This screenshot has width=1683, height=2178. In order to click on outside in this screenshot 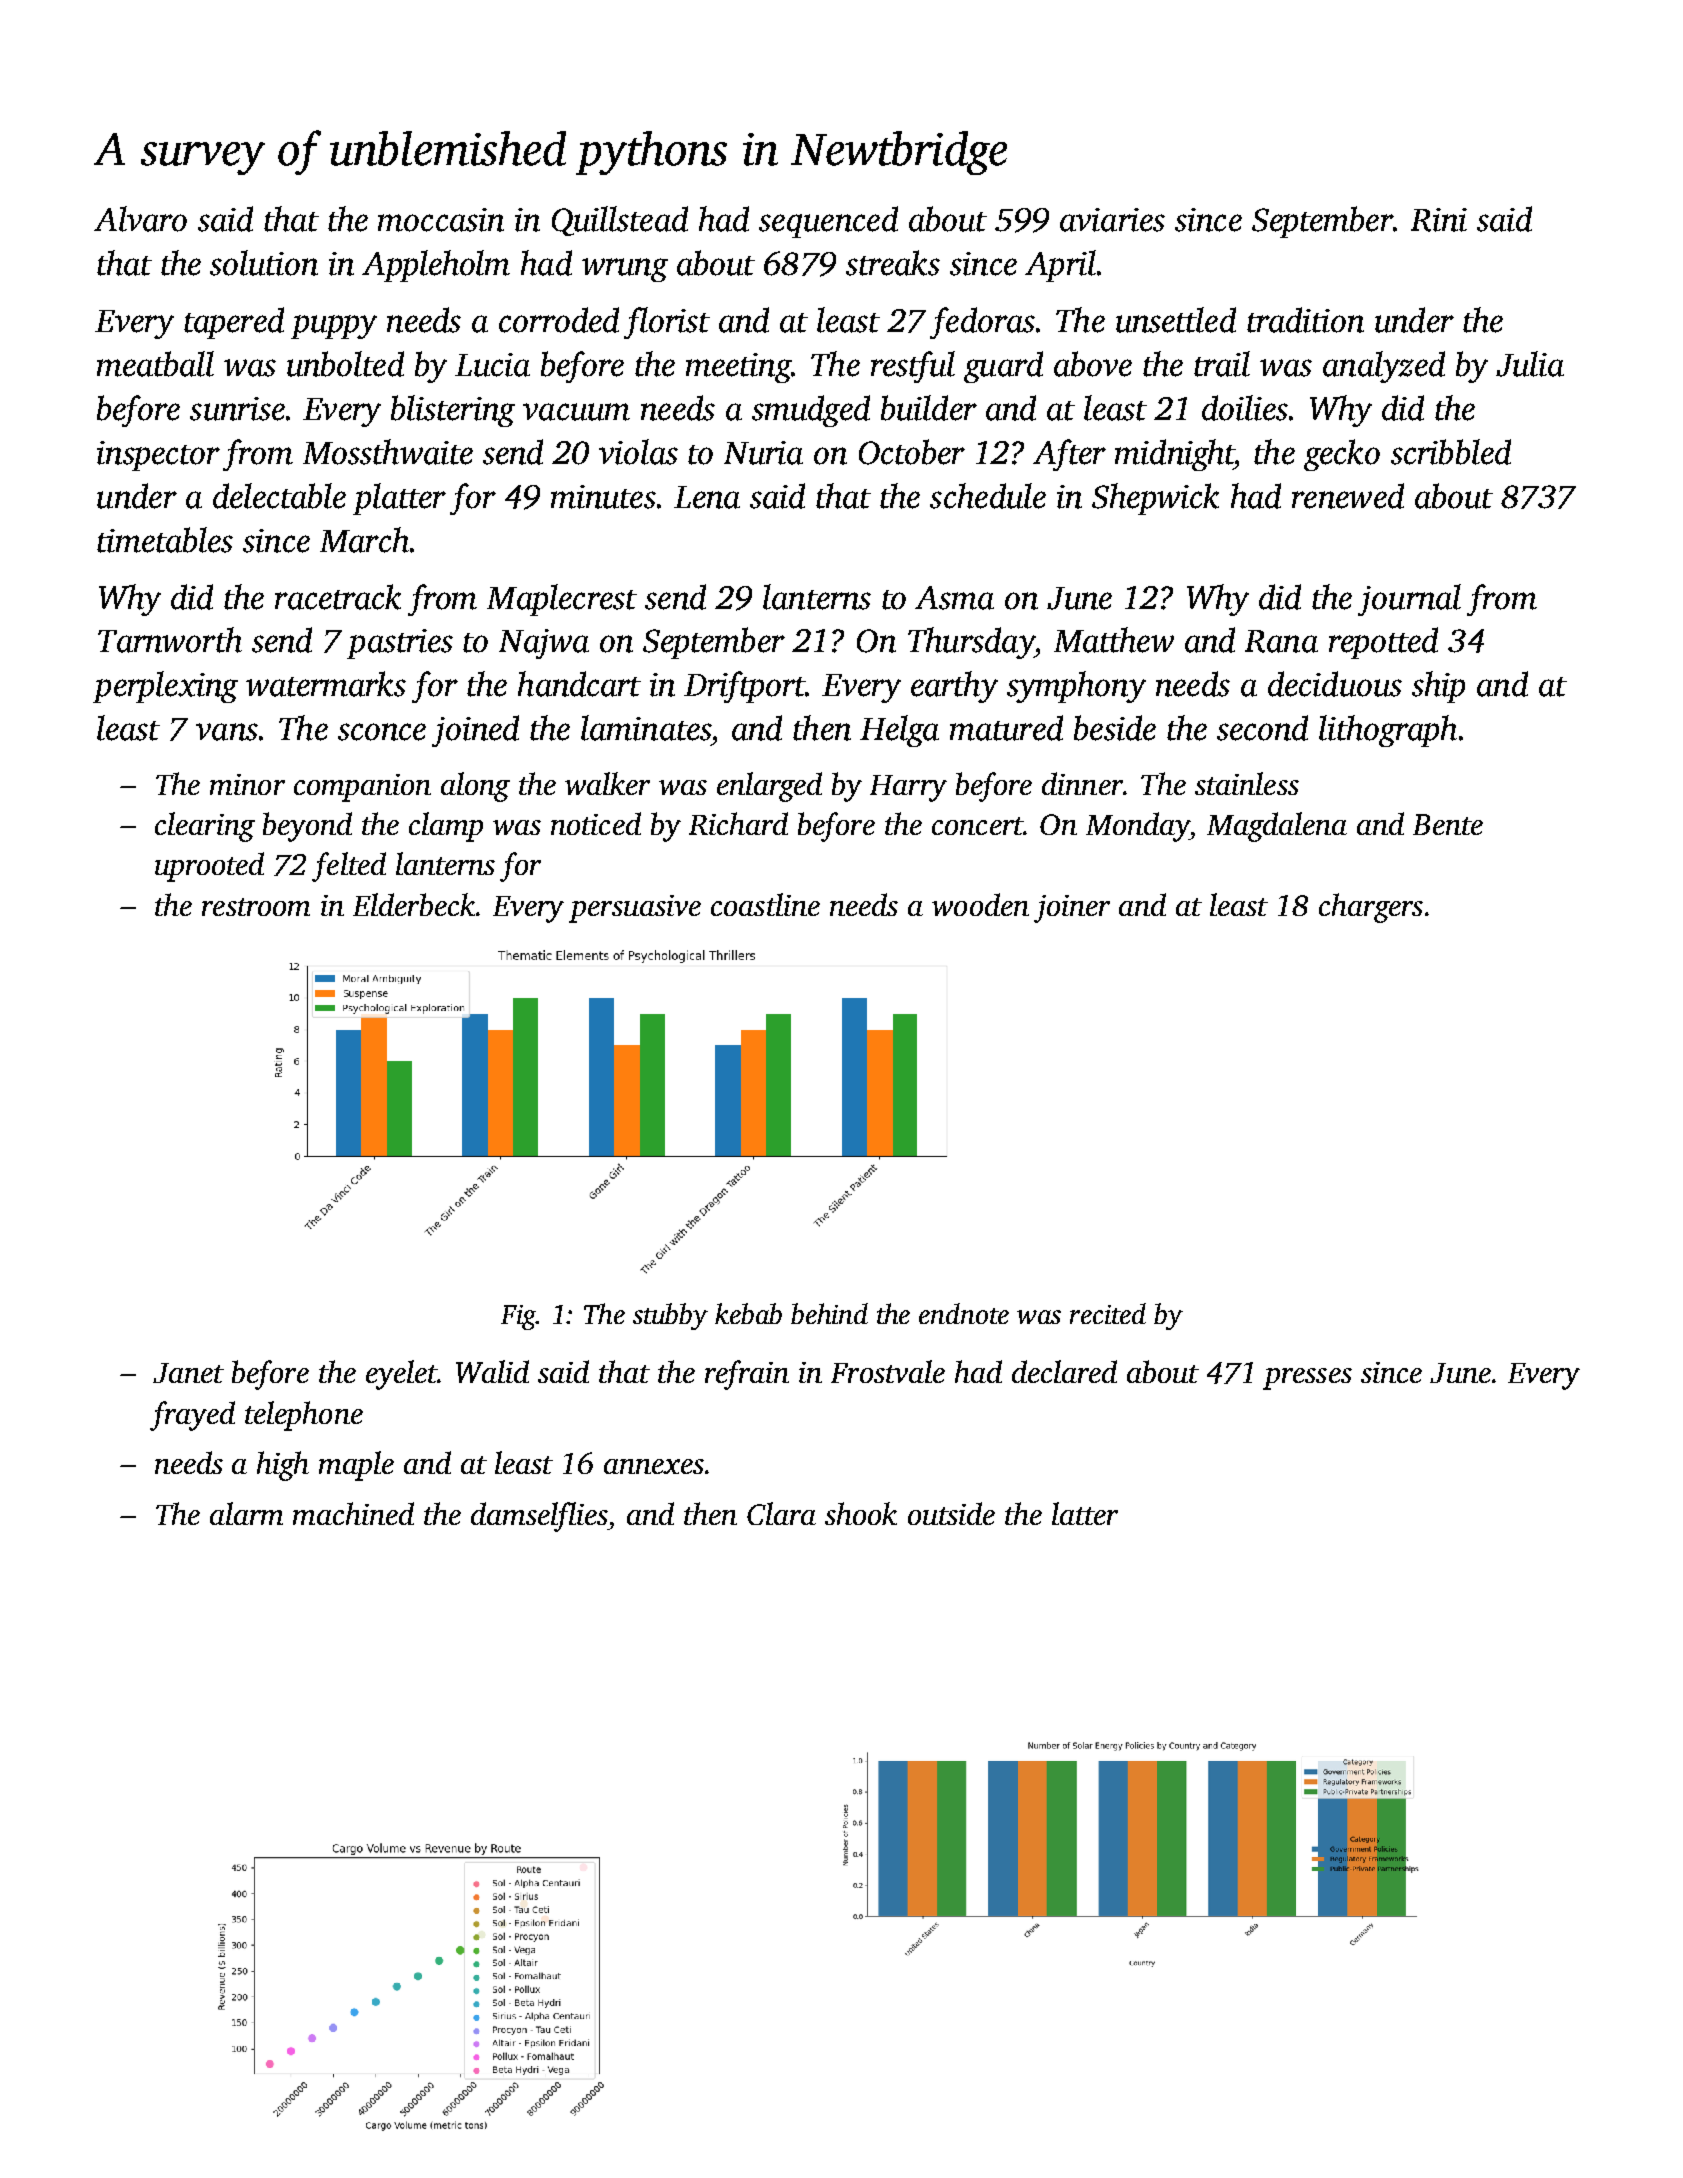, I will do `click(951, 1513)`.
